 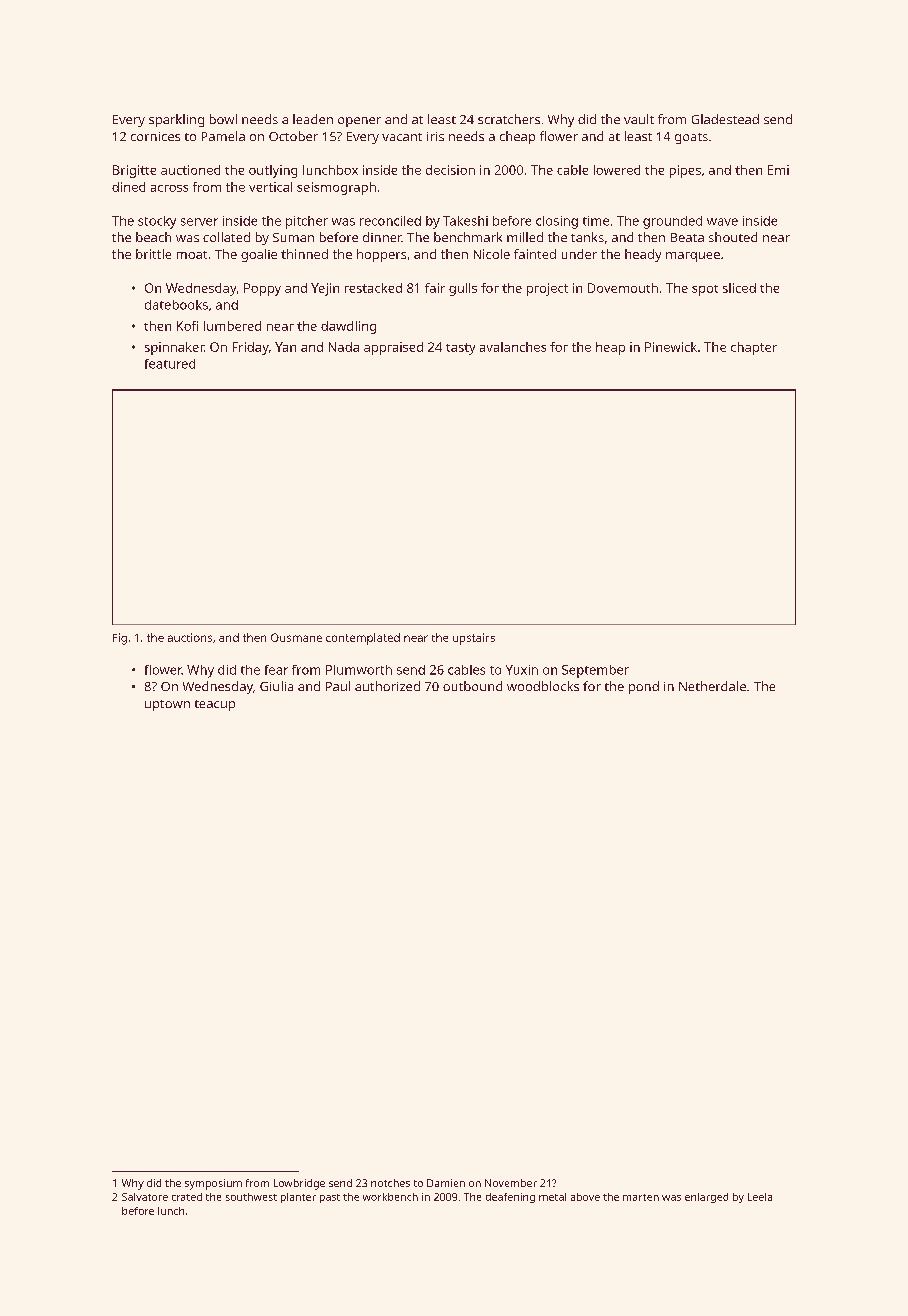 I want to click on pond, so click(x=644, y=687).
